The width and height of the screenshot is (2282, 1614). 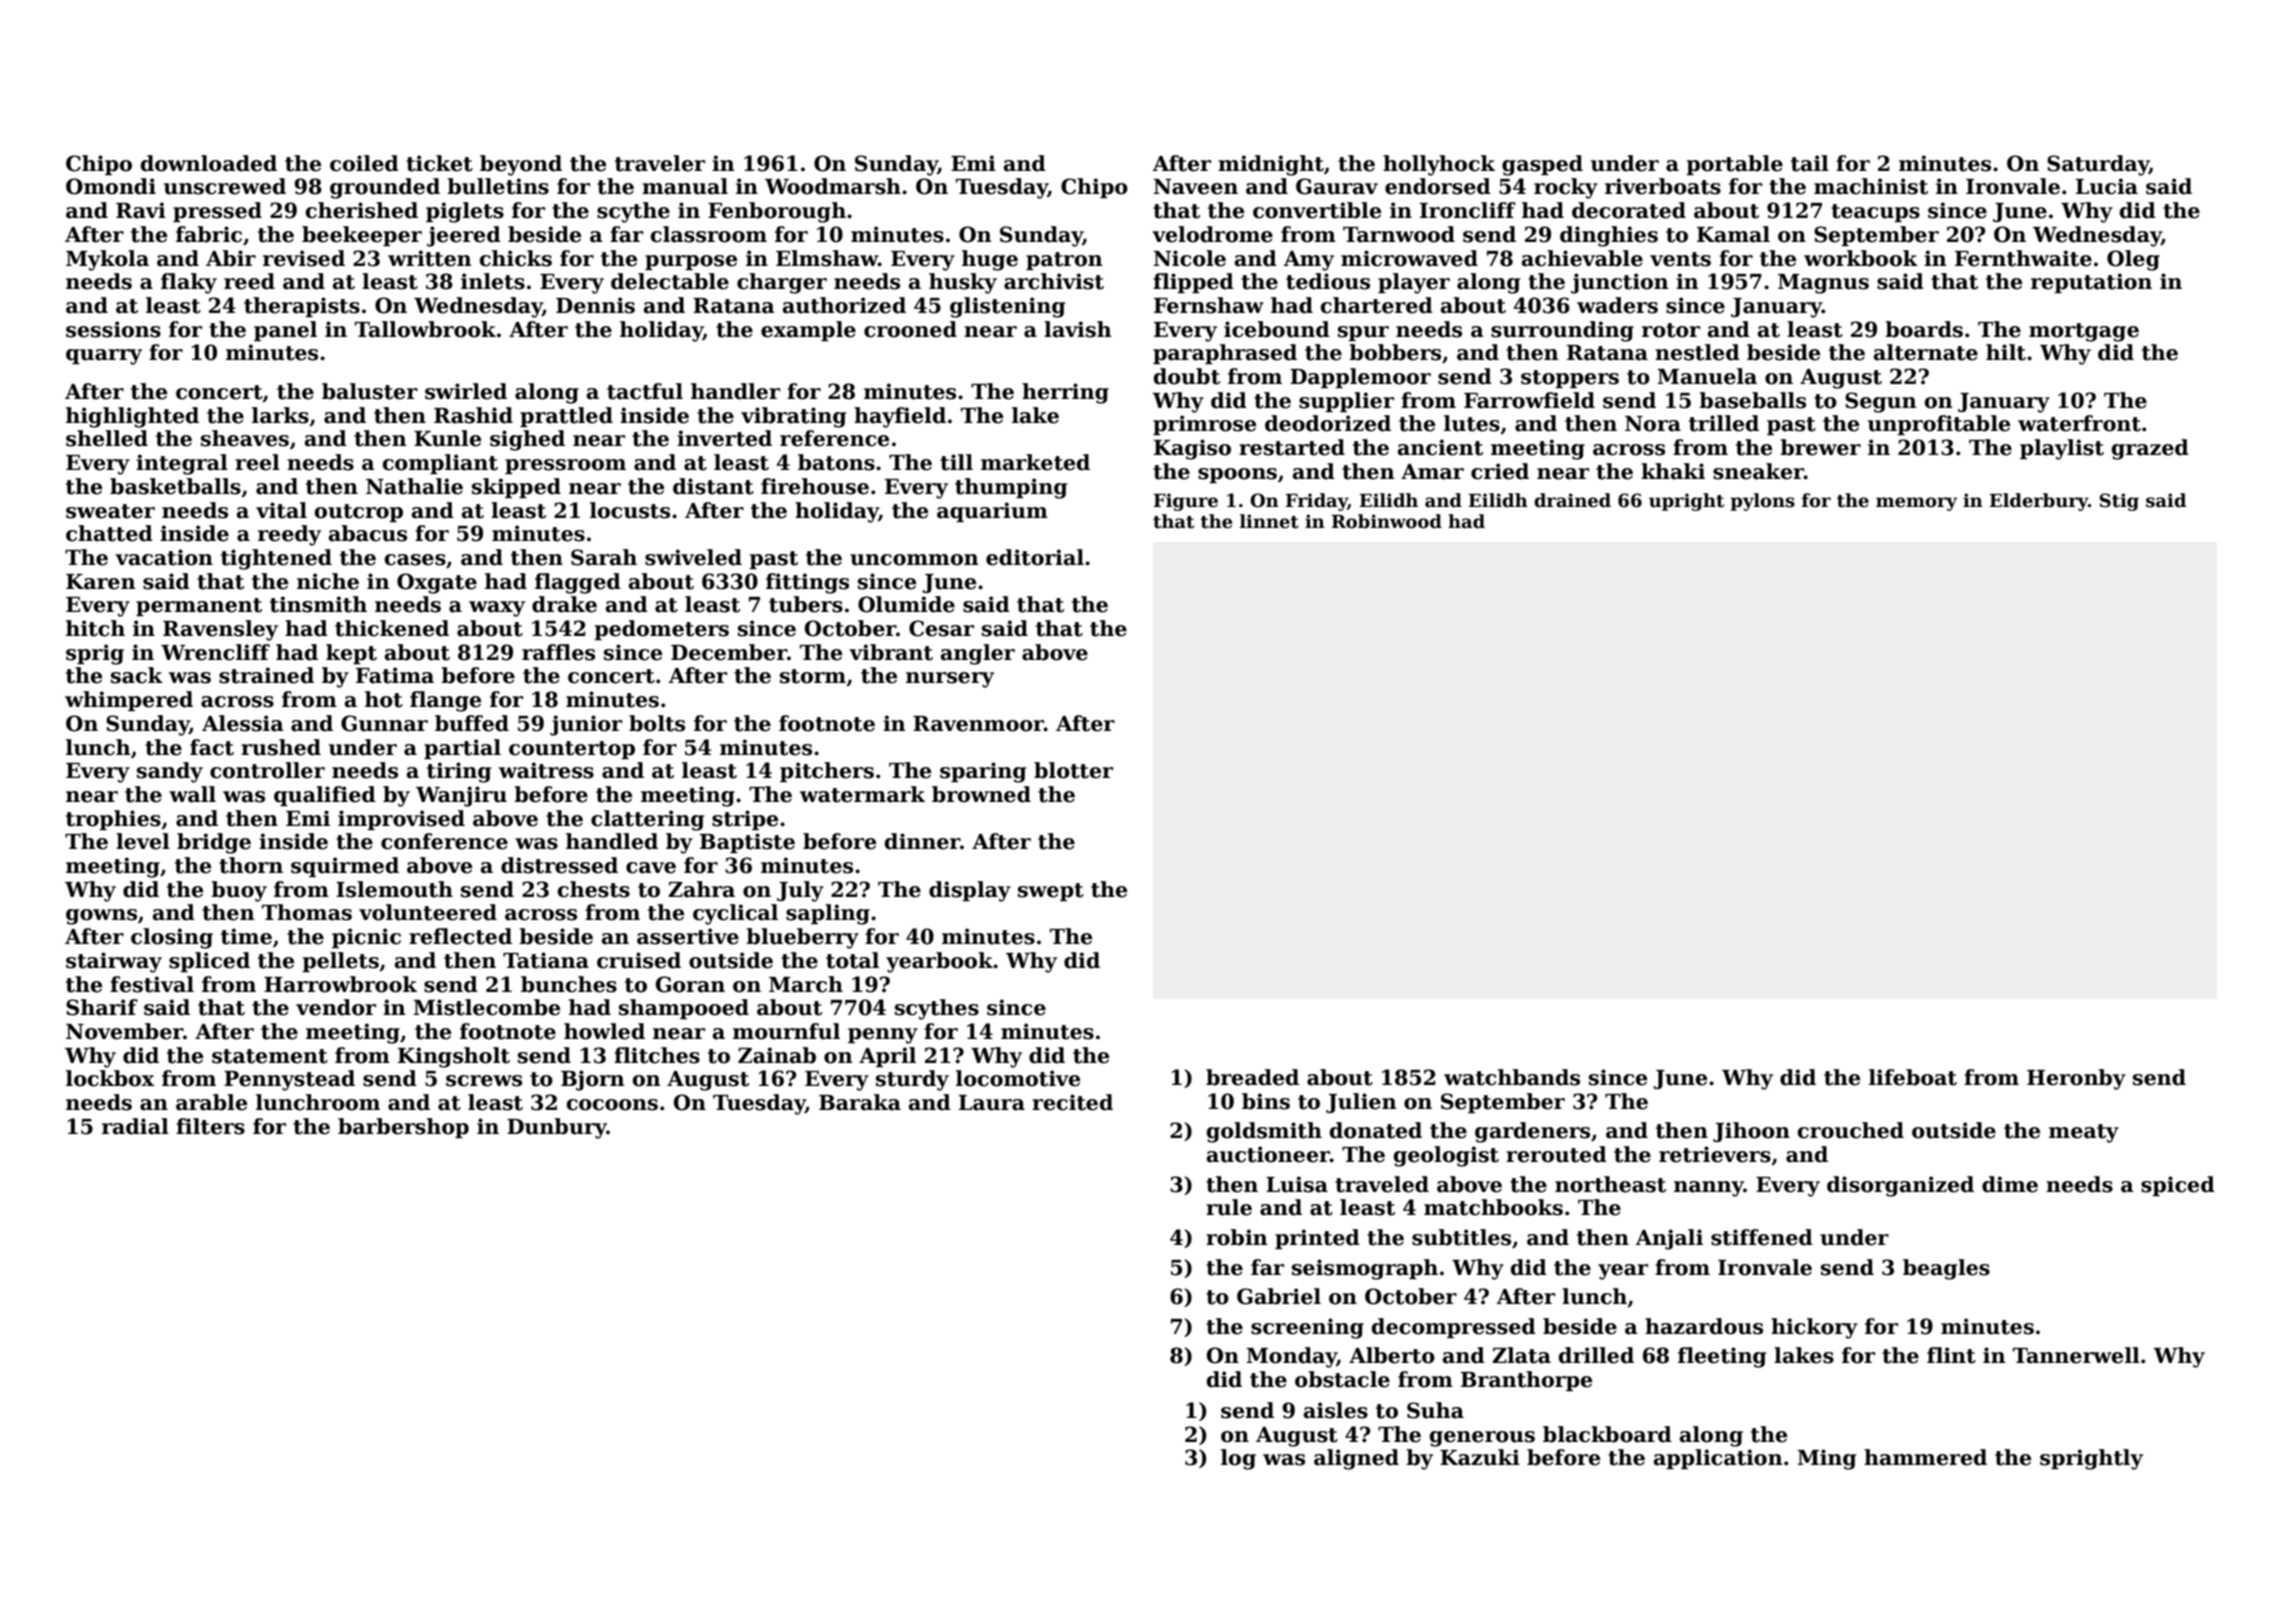 What do you see at coordinates (833, 186) in the screenshot?
I see `Woodmarsh` at bounding box center [833, 186].
